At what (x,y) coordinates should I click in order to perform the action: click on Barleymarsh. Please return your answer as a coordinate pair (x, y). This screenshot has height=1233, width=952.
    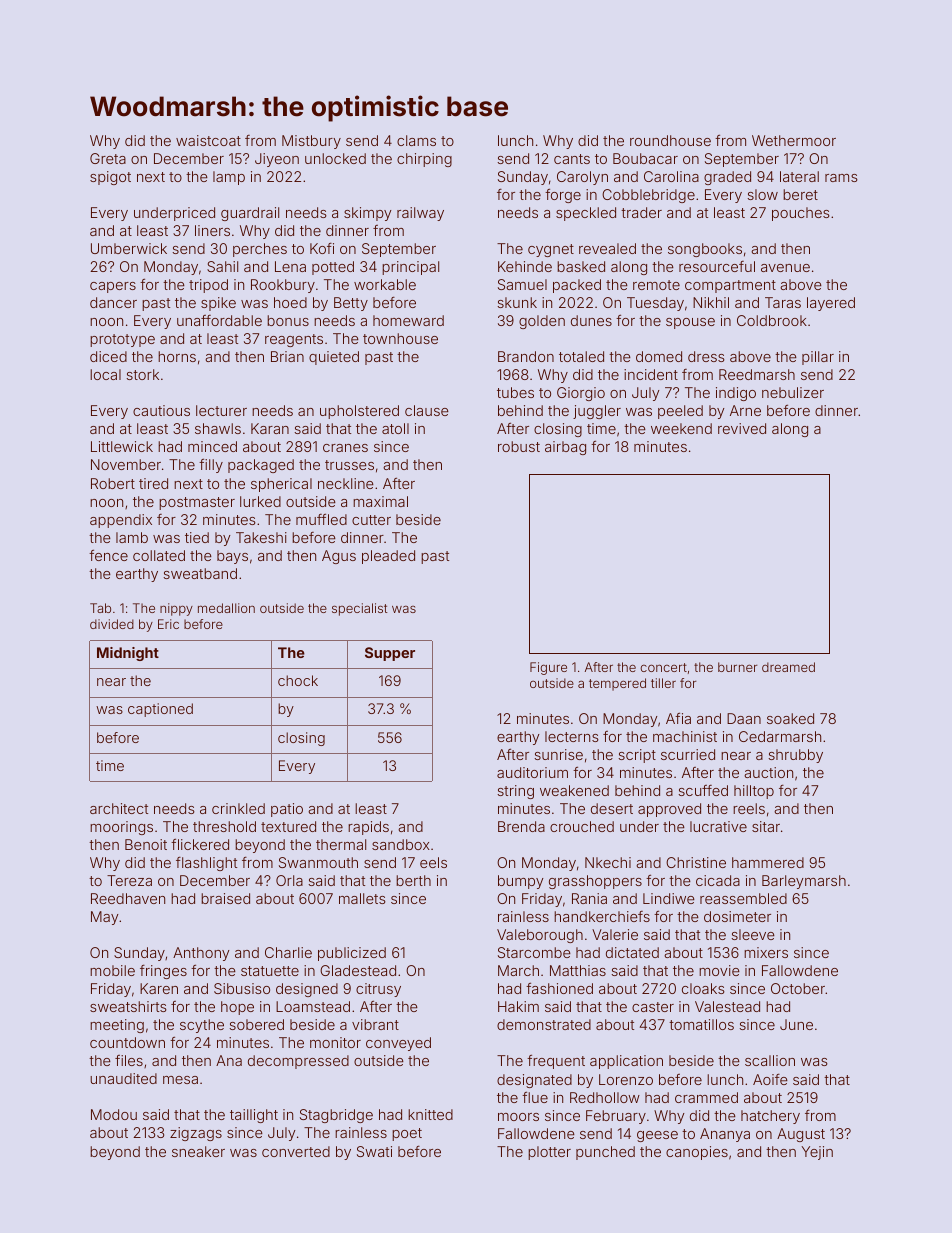
    Looking at the image, I should click on (804, 882).
